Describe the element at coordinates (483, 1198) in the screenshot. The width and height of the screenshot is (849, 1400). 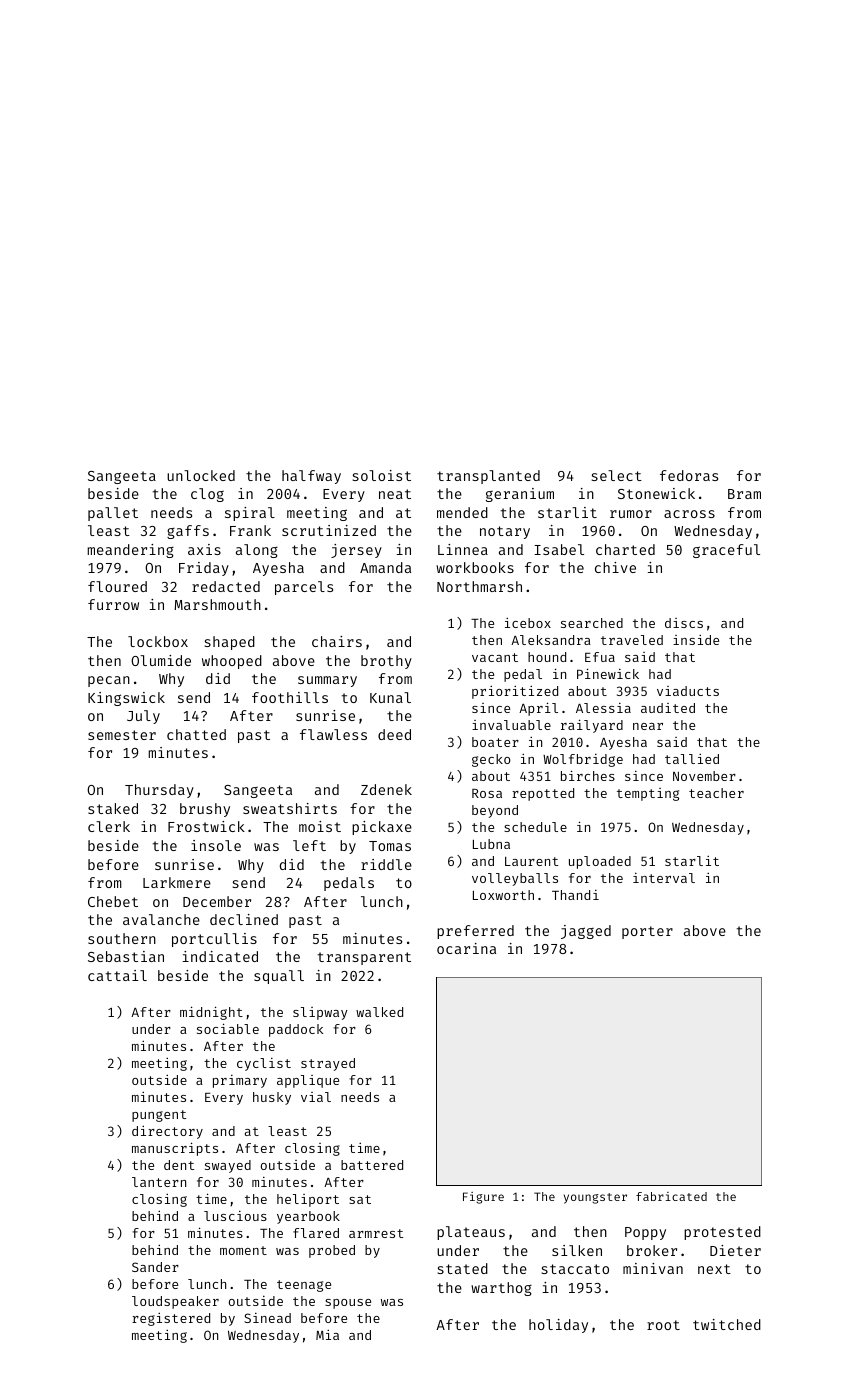
I see `Figure` at that location.
